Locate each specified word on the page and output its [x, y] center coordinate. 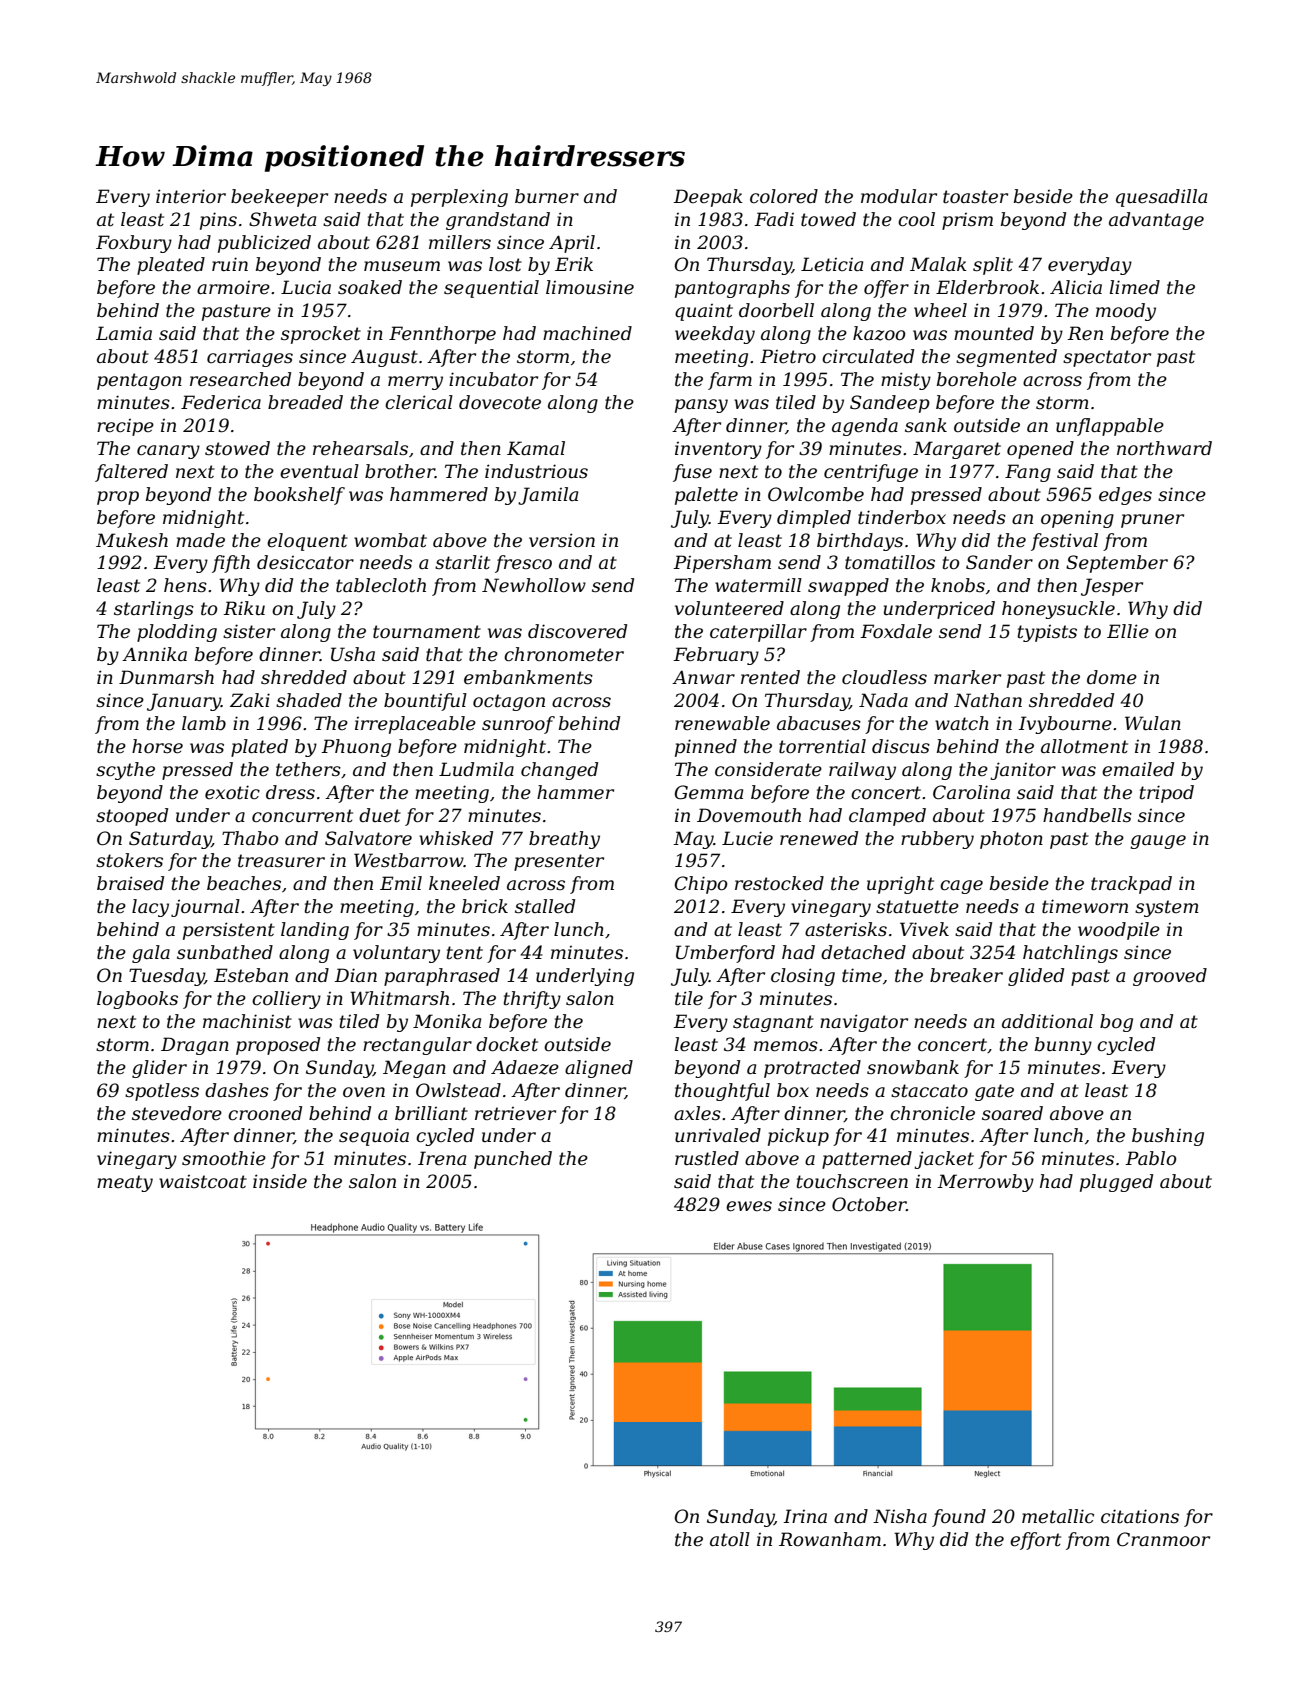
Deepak [708, 198]
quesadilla [1161, 198]
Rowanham [830, 1539]
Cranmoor [1163, 1539]
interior [191, 196]
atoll [730, 1539]
